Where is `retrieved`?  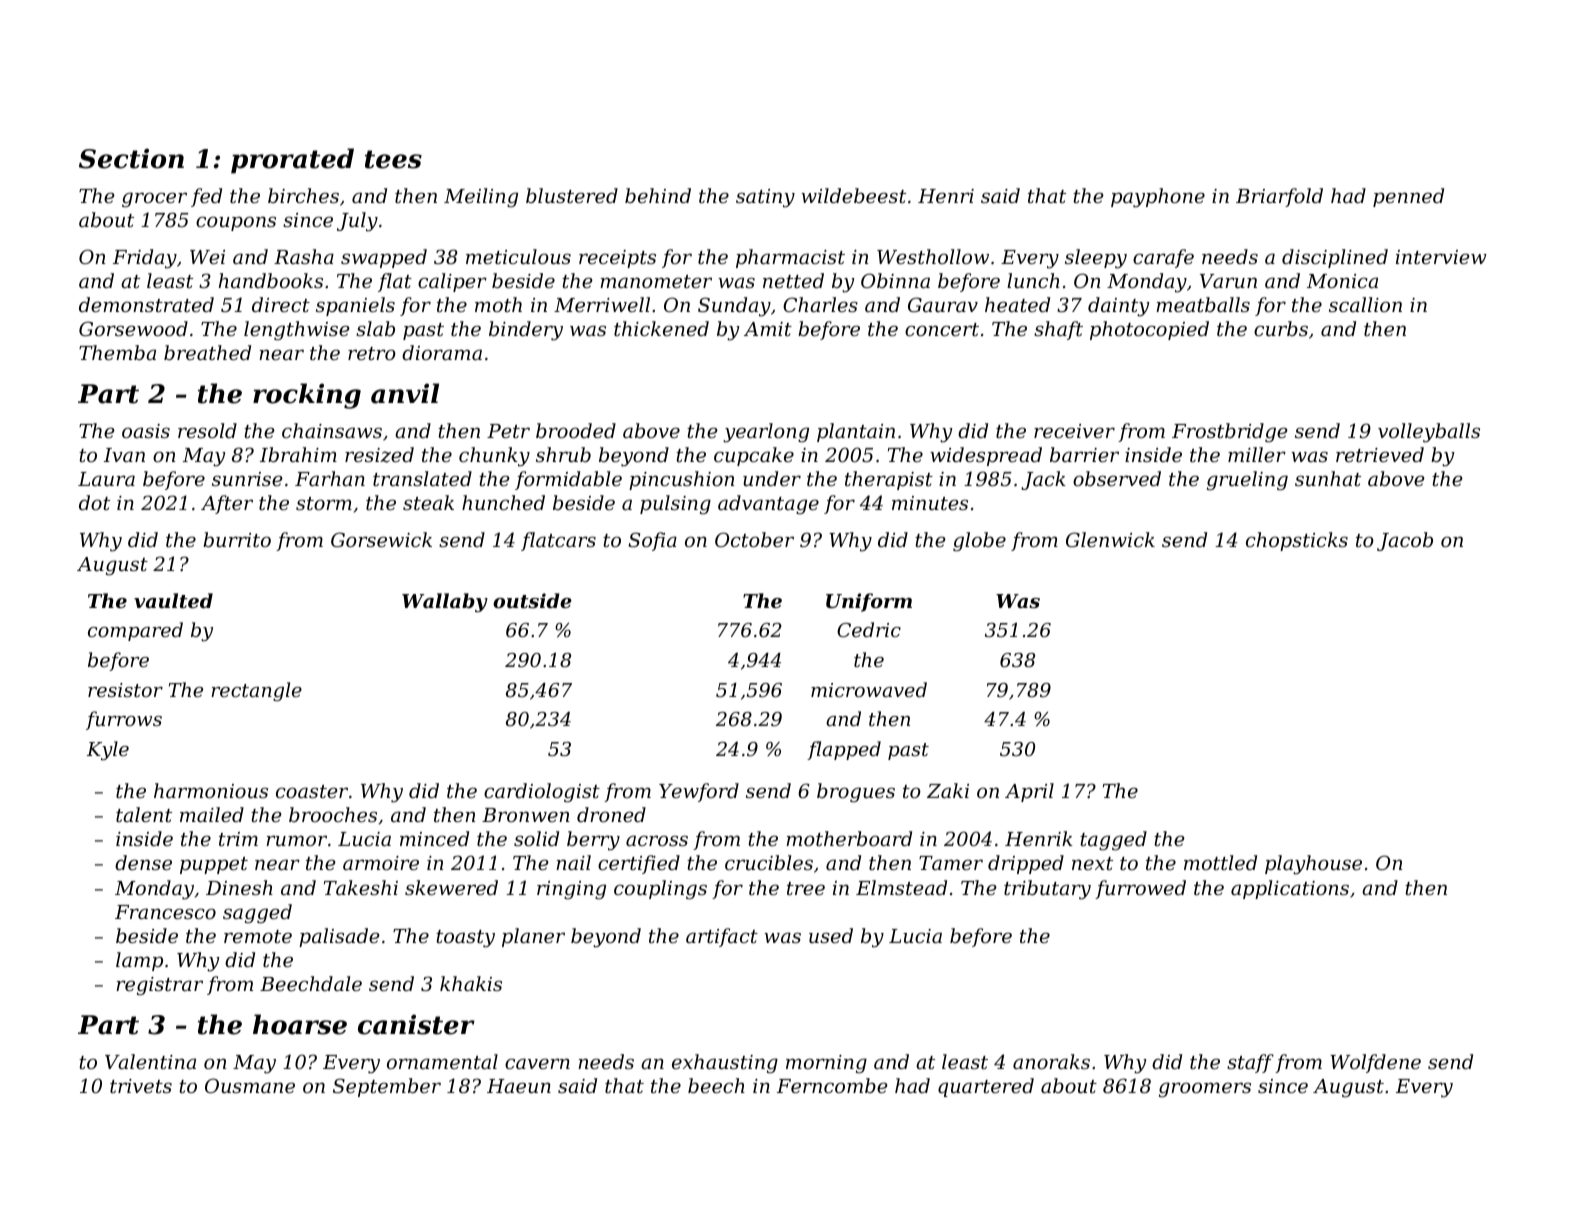
retrieved is located at coordinates (1380, 454).
